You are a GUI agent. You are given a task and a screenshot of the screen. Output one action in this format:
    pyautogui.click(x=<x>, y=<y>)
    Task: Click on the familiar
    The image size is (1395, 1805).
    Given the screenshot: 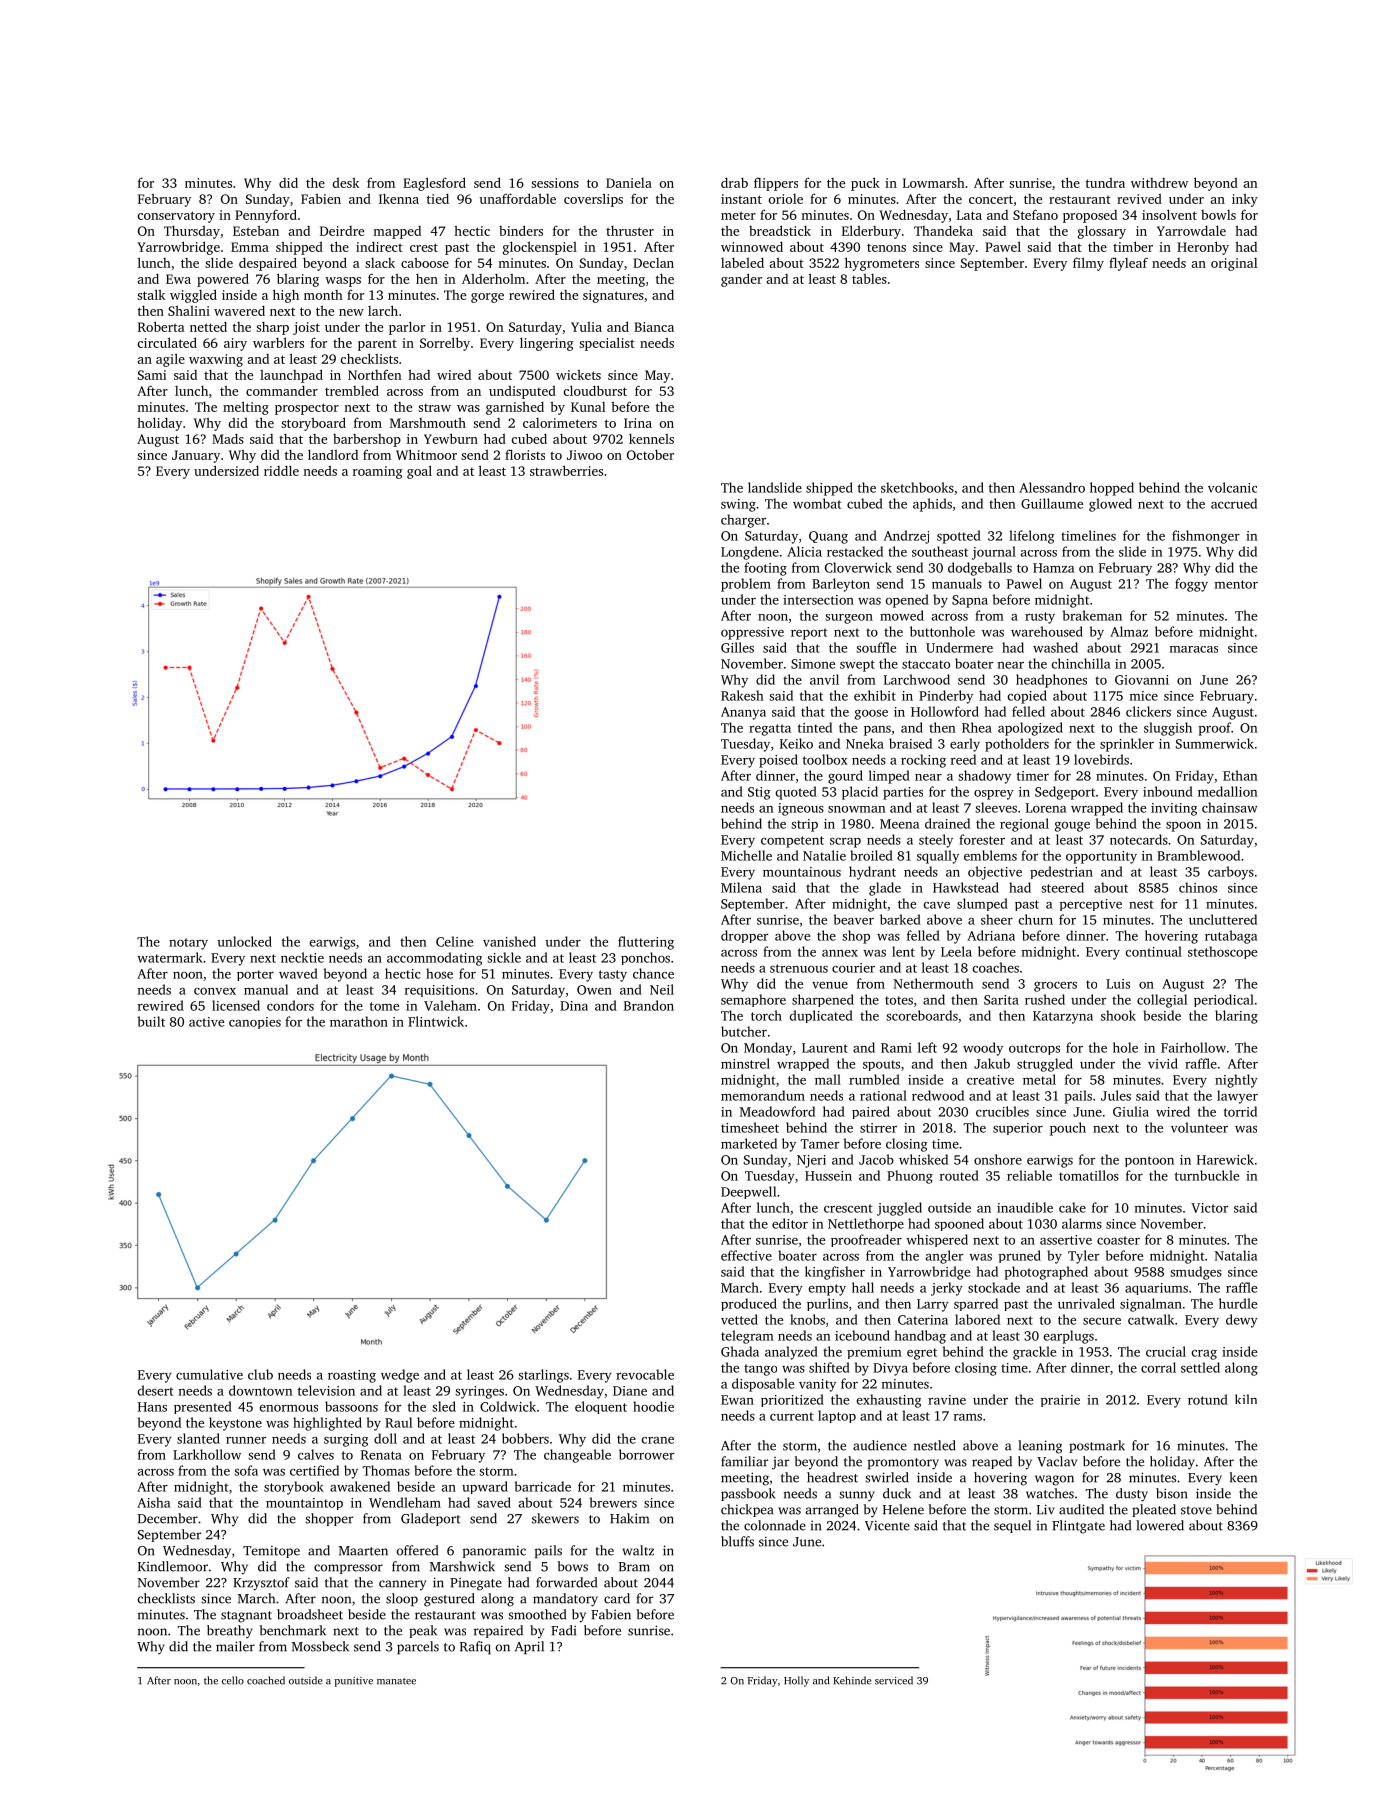 What is the action you would take?
    pyautogui.click(x=744, y=1461)
